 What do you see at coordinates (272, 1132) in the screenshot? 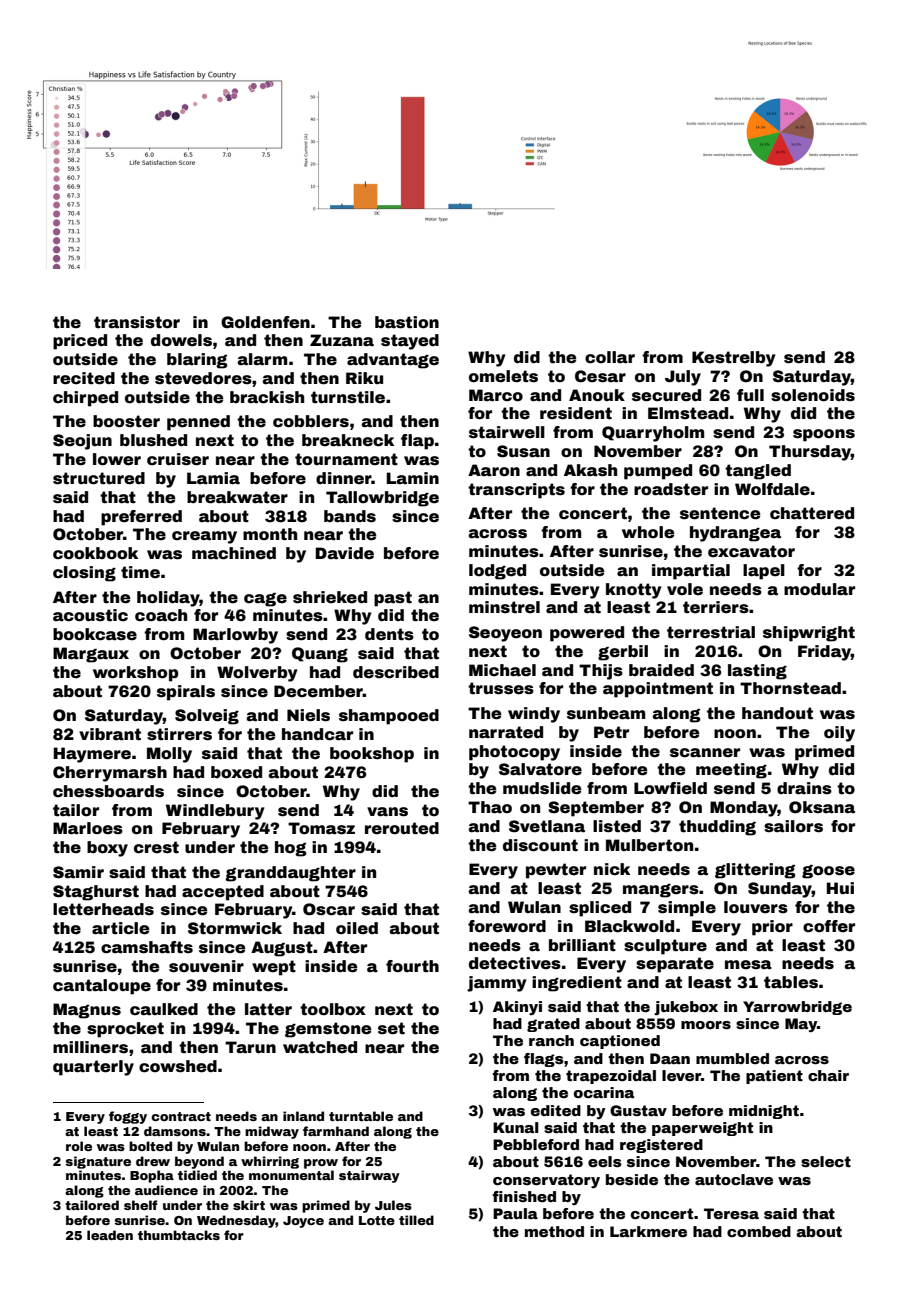
I see `midway` at bounding box center [272, 1132].
